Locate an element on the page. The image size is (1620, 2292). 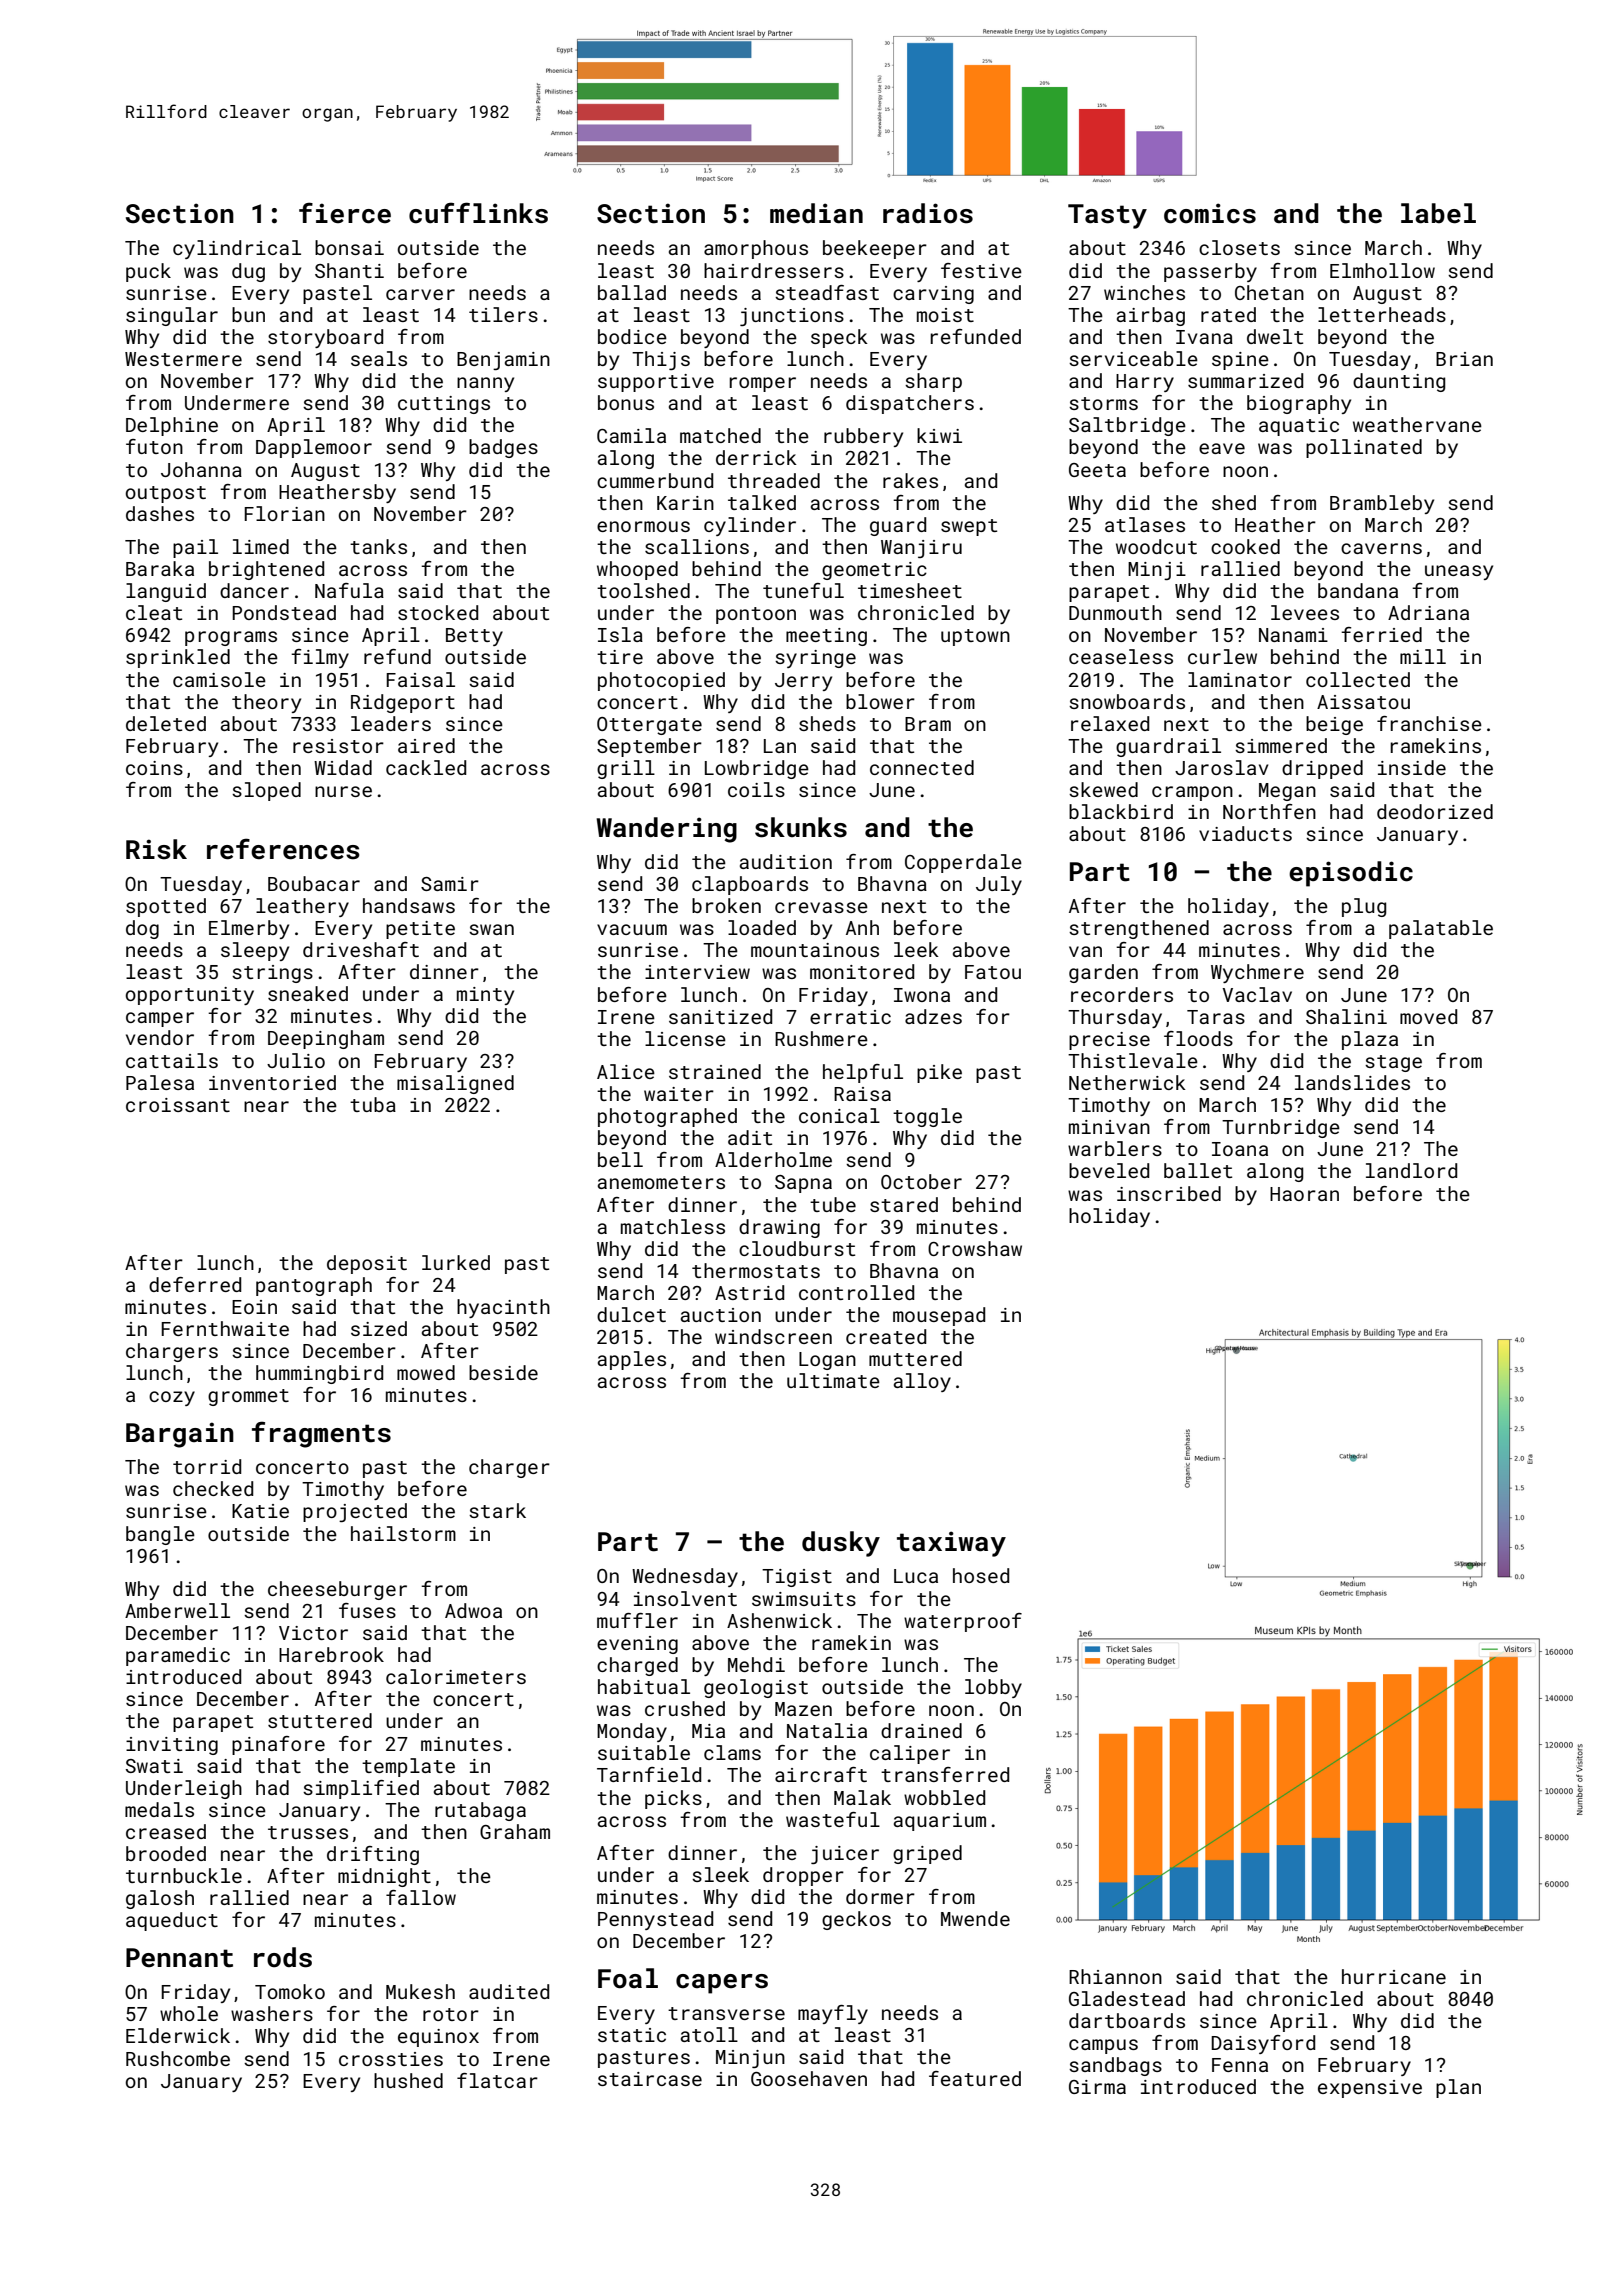
seals is located at coordinates (379, 358).
